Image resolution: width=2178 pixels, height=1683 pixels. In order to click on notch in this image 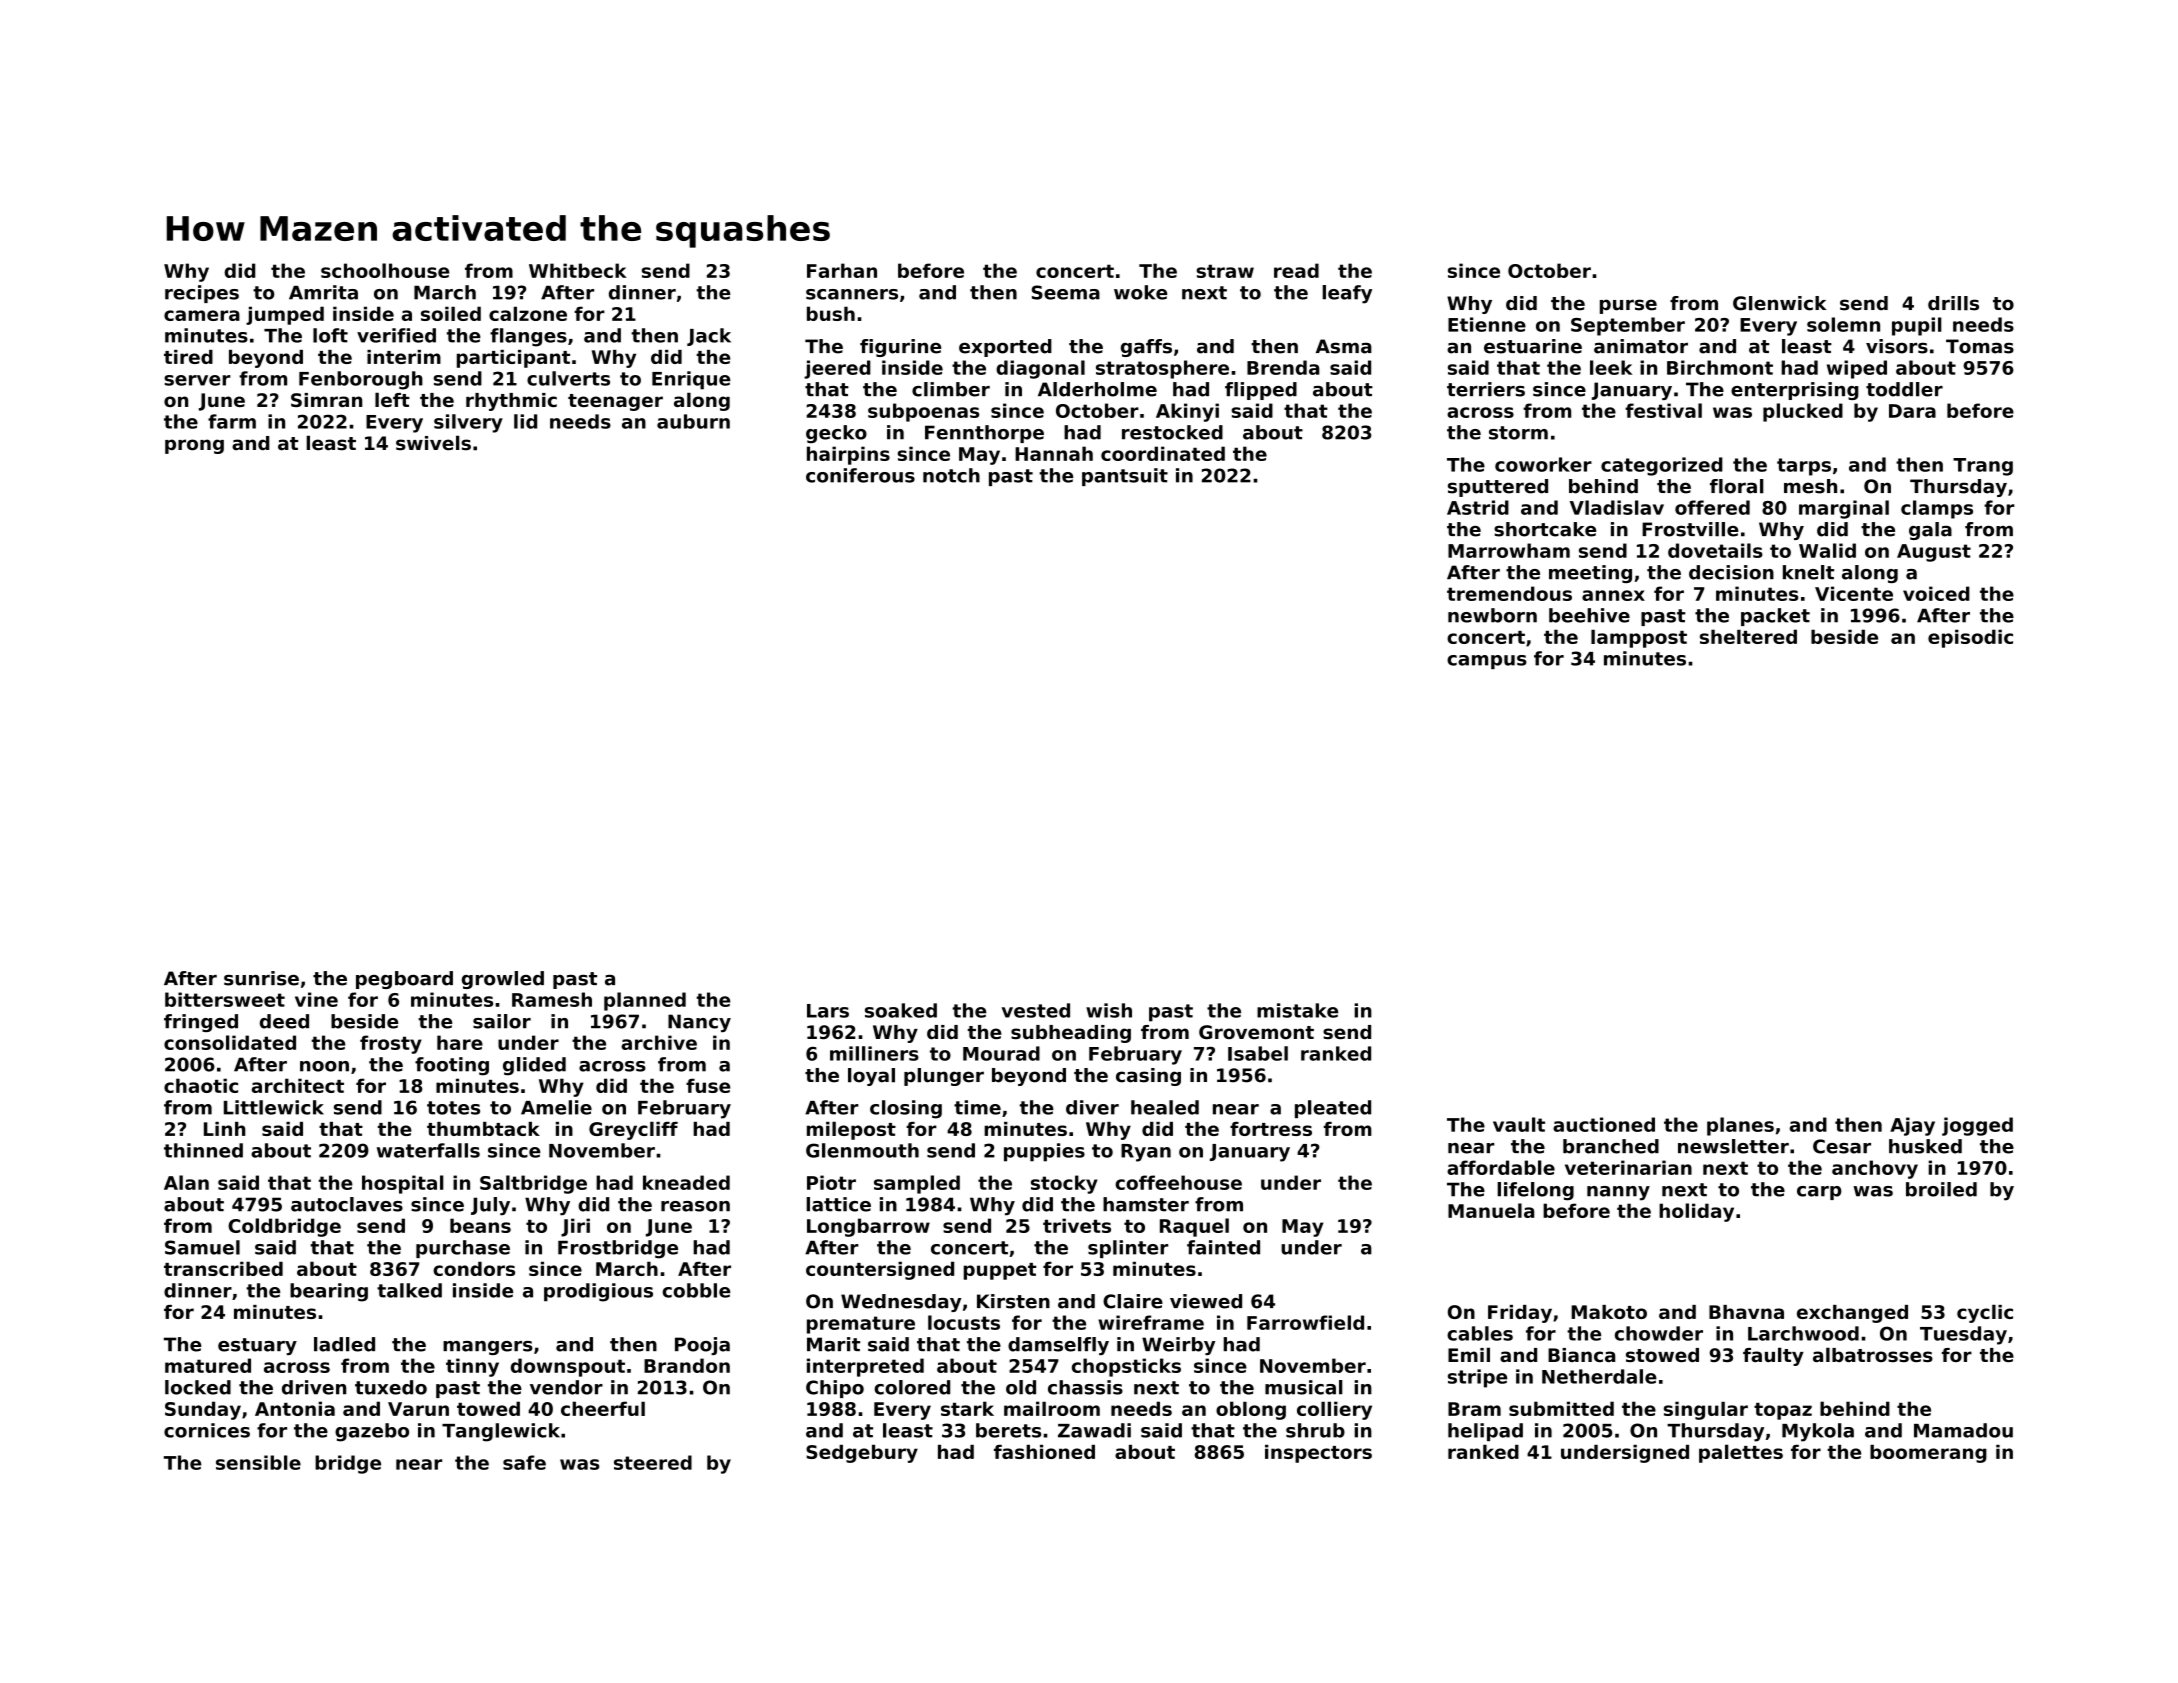, I will do `click(951, 475)`.
